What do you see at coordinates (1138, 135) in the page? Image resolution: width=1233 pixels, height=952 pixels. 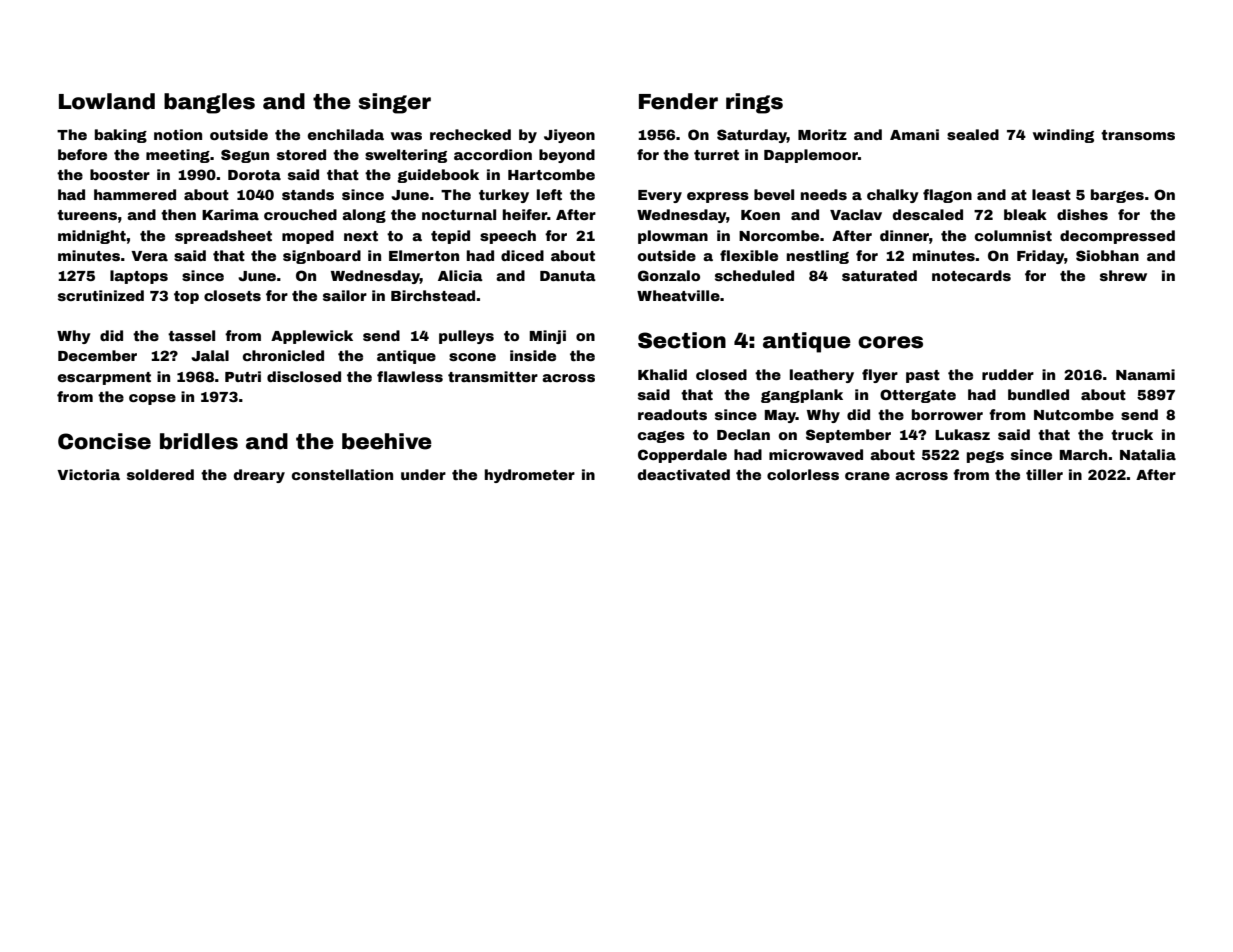 I see `transoms` at bounding box center [1138, 135].
